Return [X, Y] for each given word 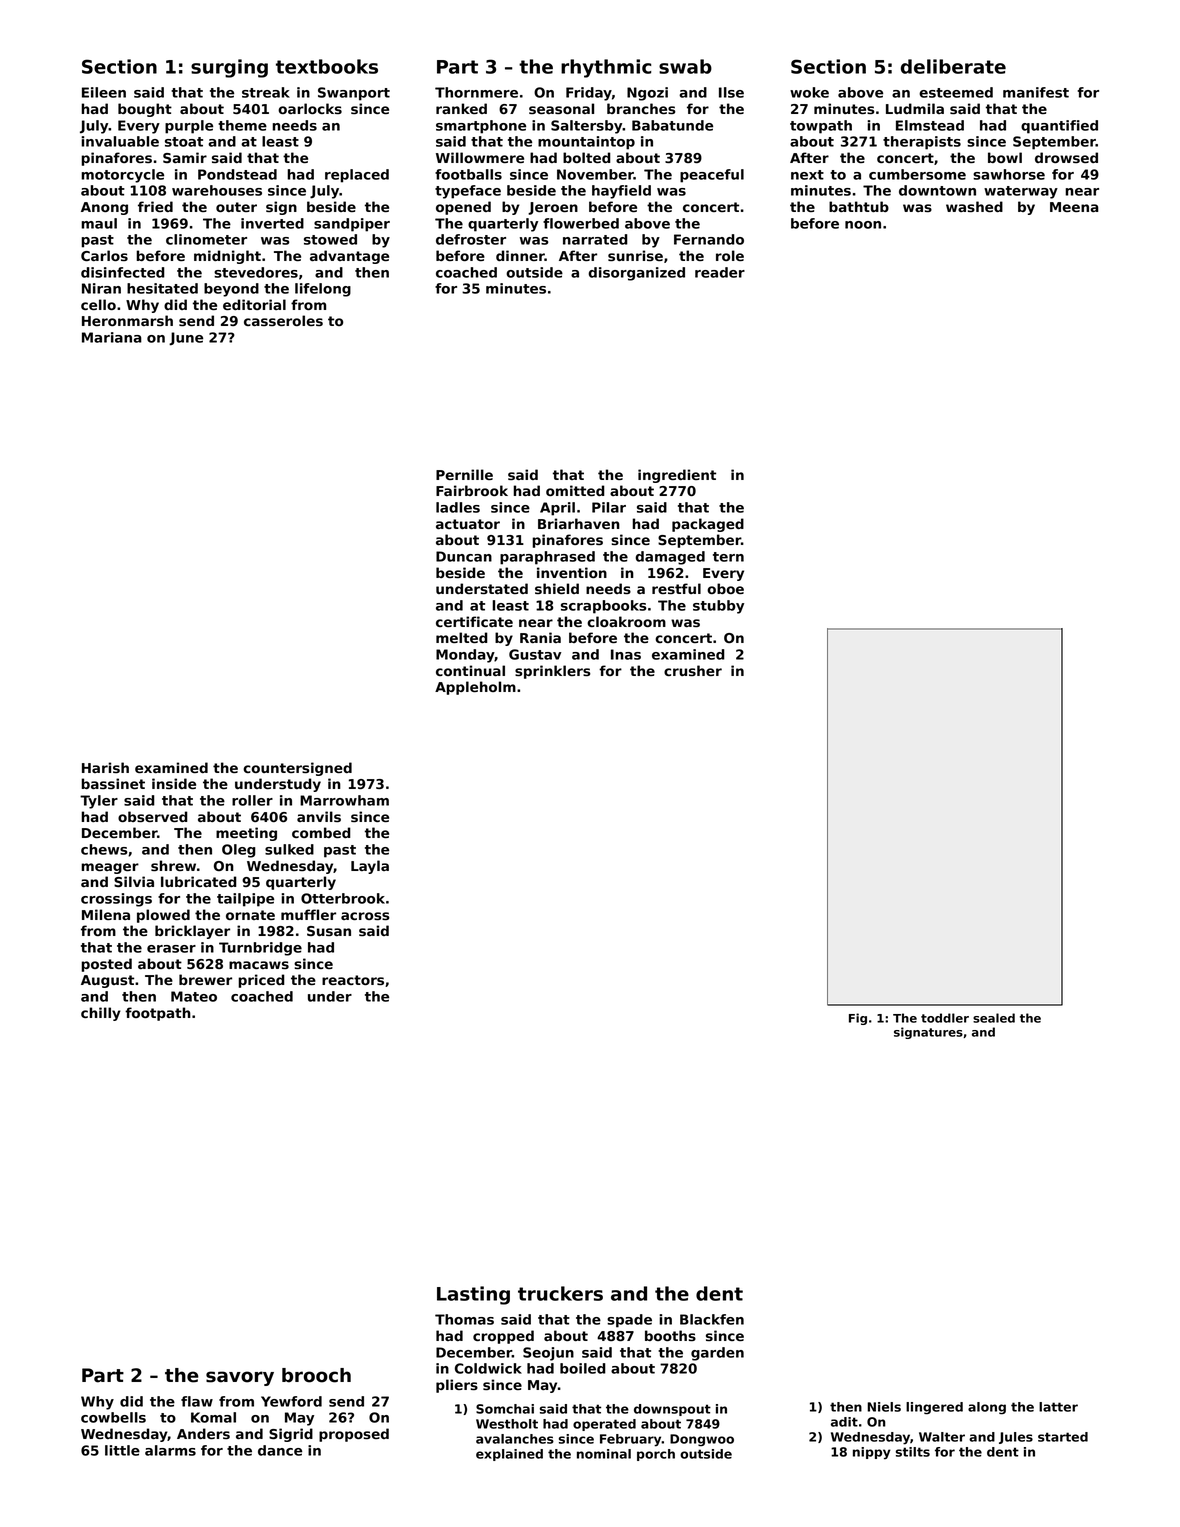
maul [99, 223]
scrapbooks [604, 607]
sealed [994, 1018]
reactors [353, 980]
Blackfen [712, 1319]
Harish [105, 767]
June [186, 339]
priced [261, 981]
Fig [858, 1019]
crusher [693, 670]
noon [863, 225]
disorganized [636, 274]
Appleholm [475, 688]
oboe [725, 588]
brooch [316, 1375]
